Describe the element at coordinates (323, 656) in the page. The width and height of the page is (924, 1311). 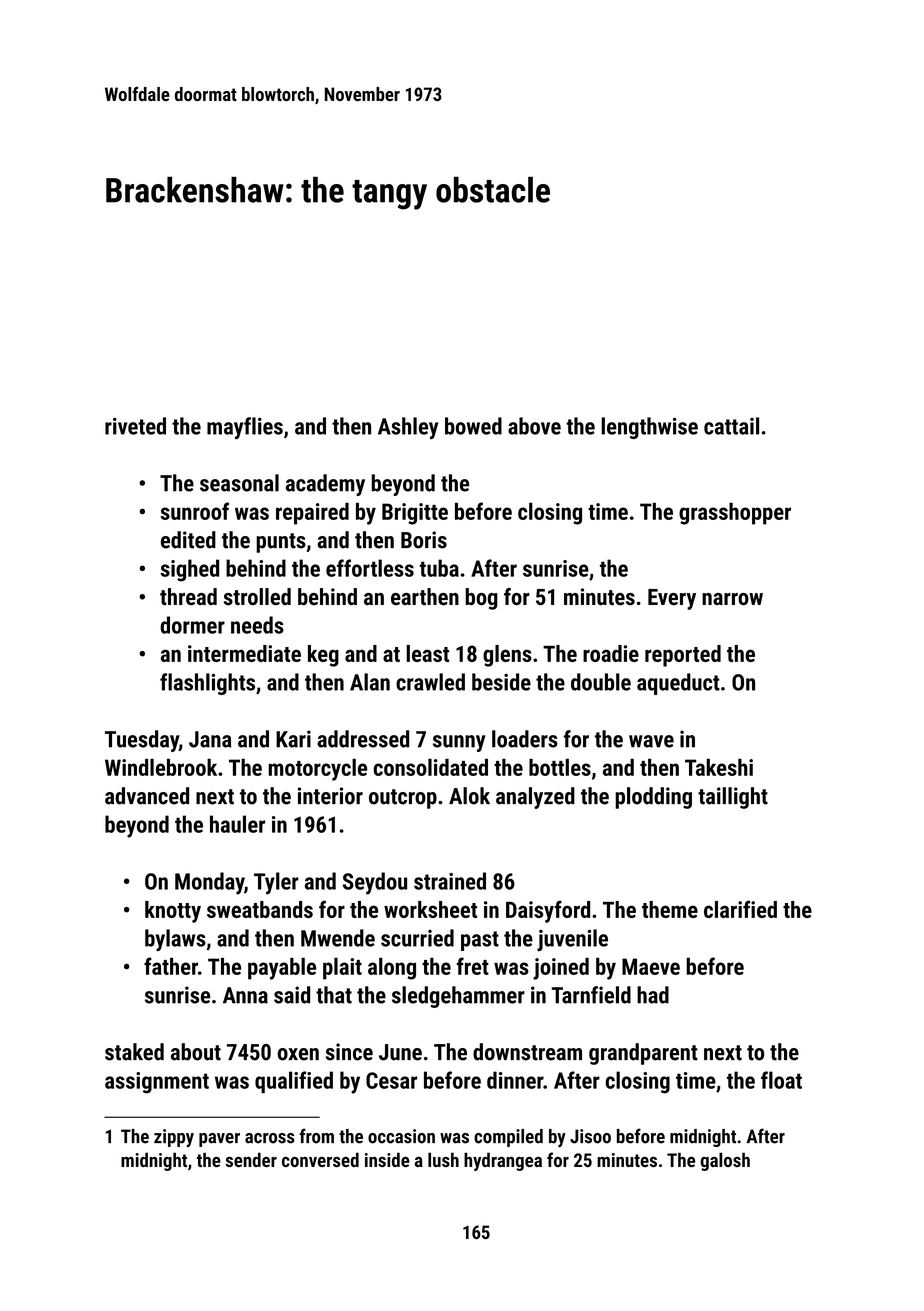
I see `keg` at that location.
